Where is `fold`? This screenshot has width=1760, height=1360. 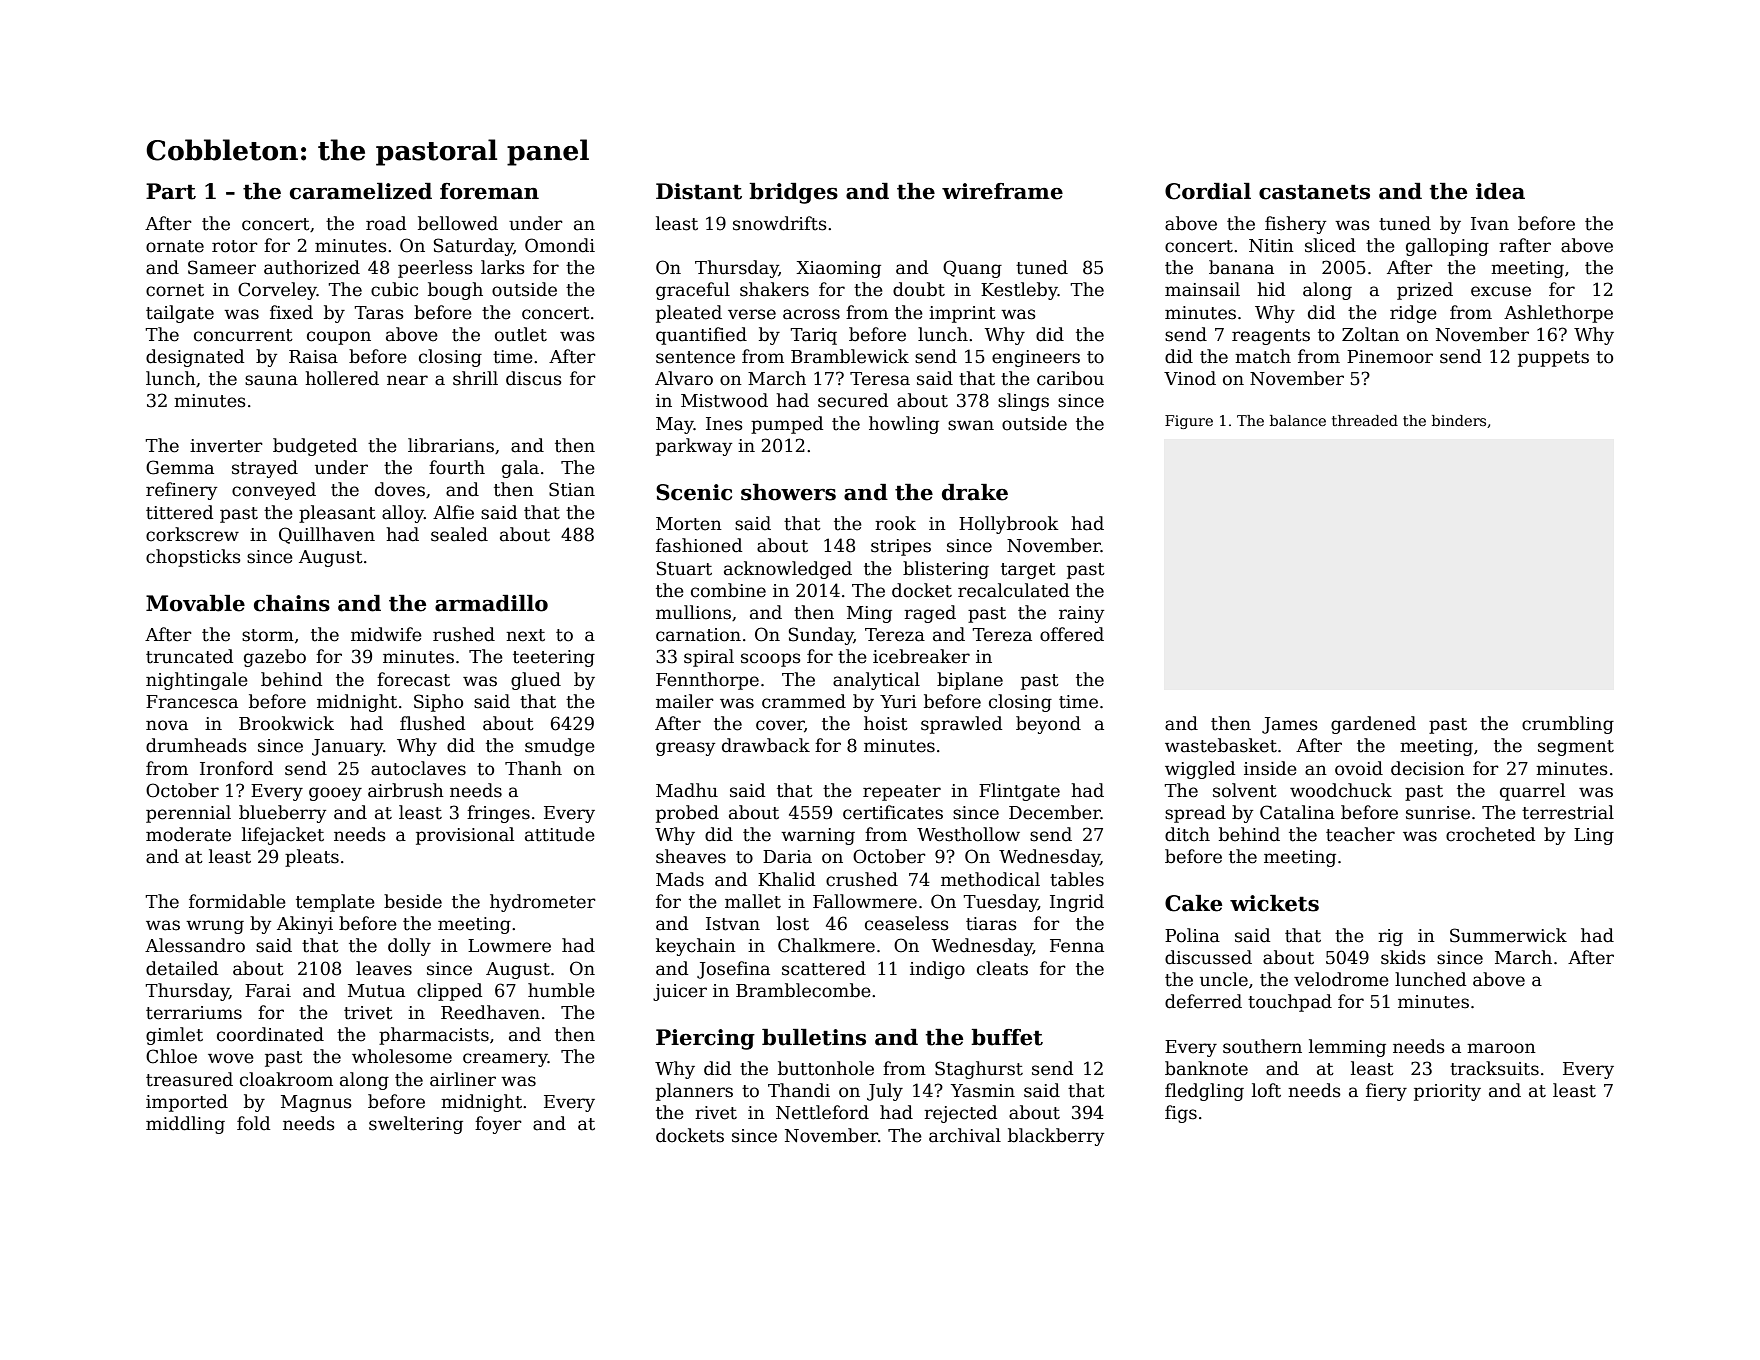
fold is located at coordinates (253, 1123).
